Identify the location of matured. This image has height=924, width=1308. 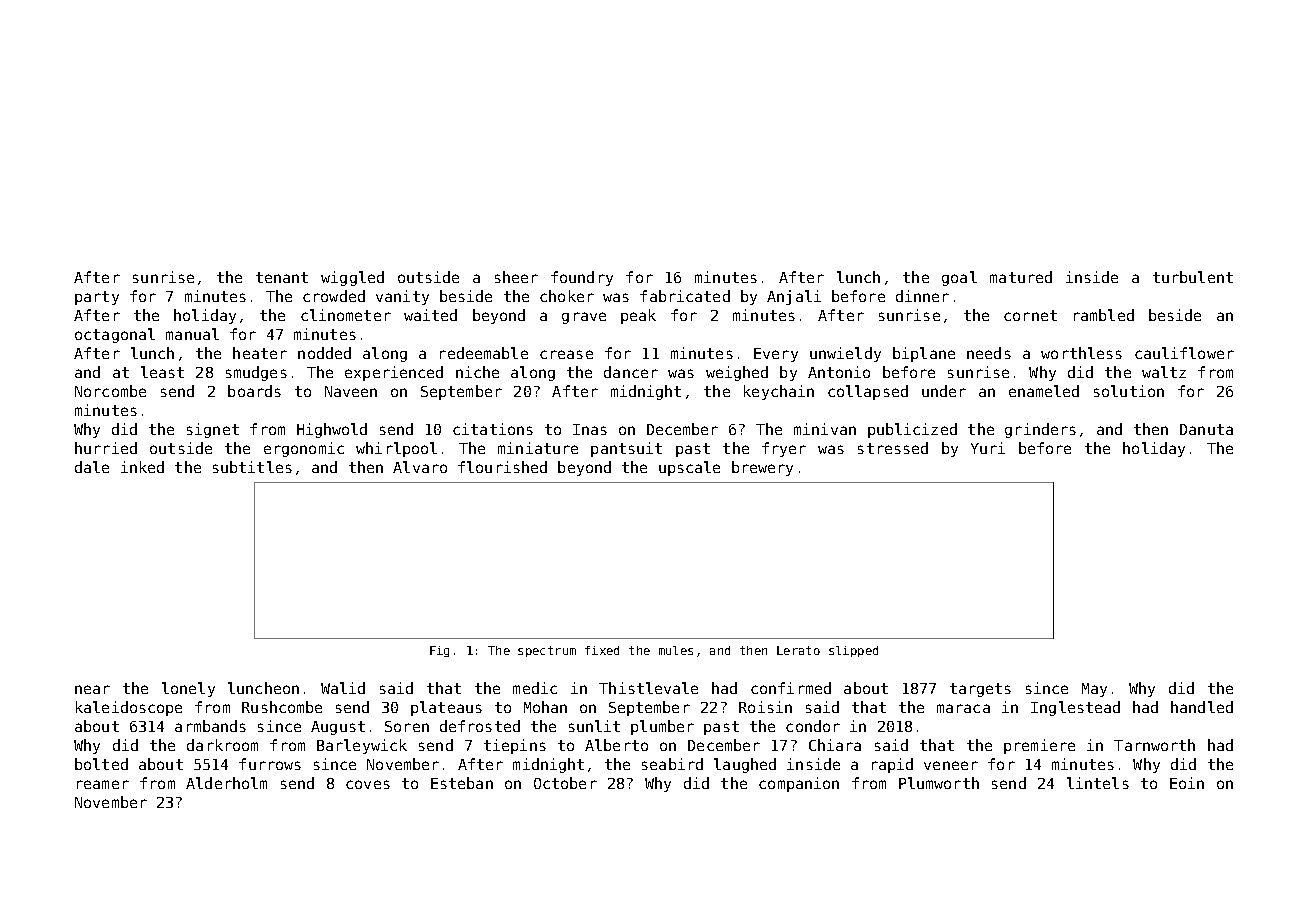
(1021, 277).
